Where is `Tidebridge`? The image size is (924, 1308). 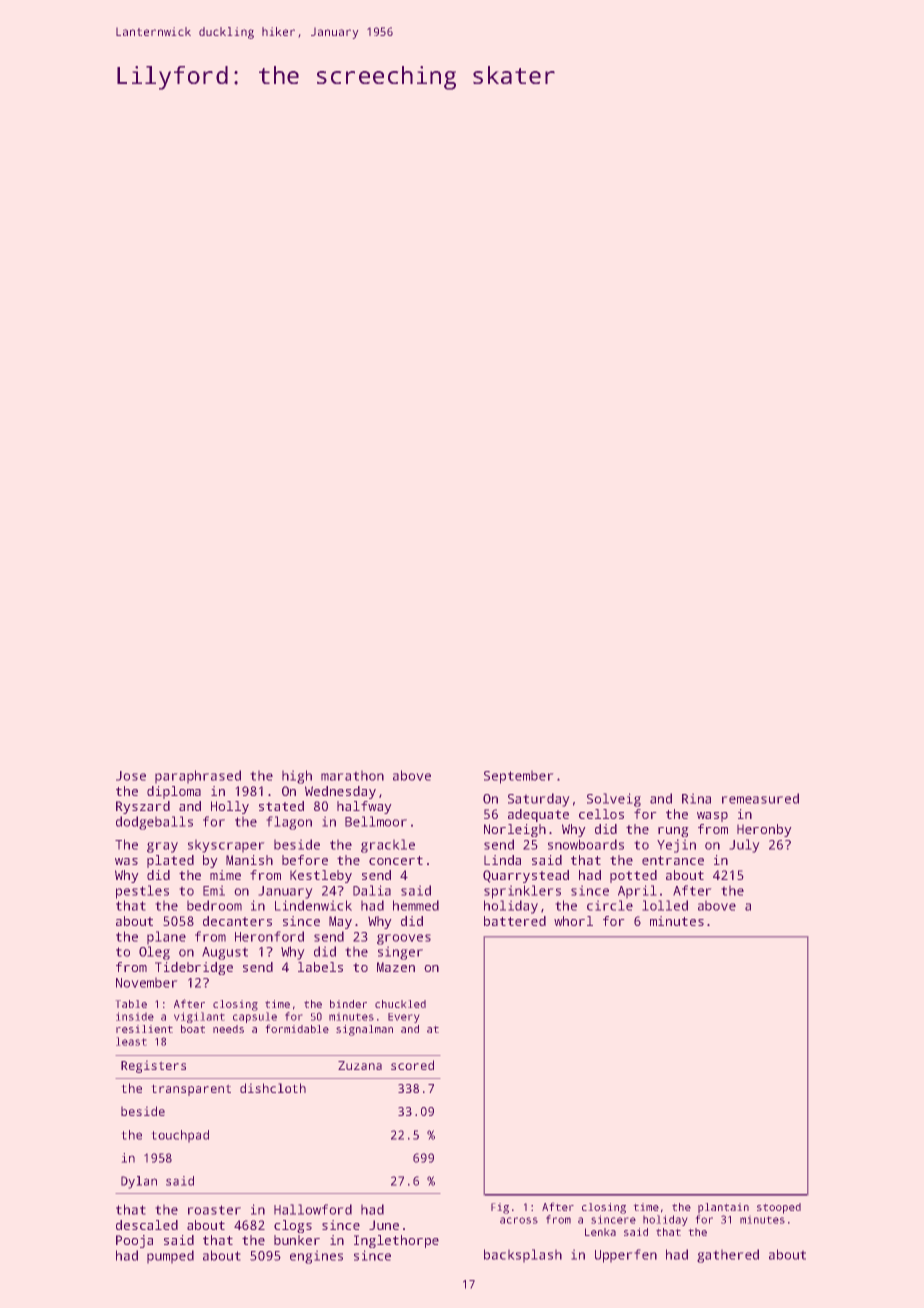
Tidebridge is located at coordinates (194, 968).
